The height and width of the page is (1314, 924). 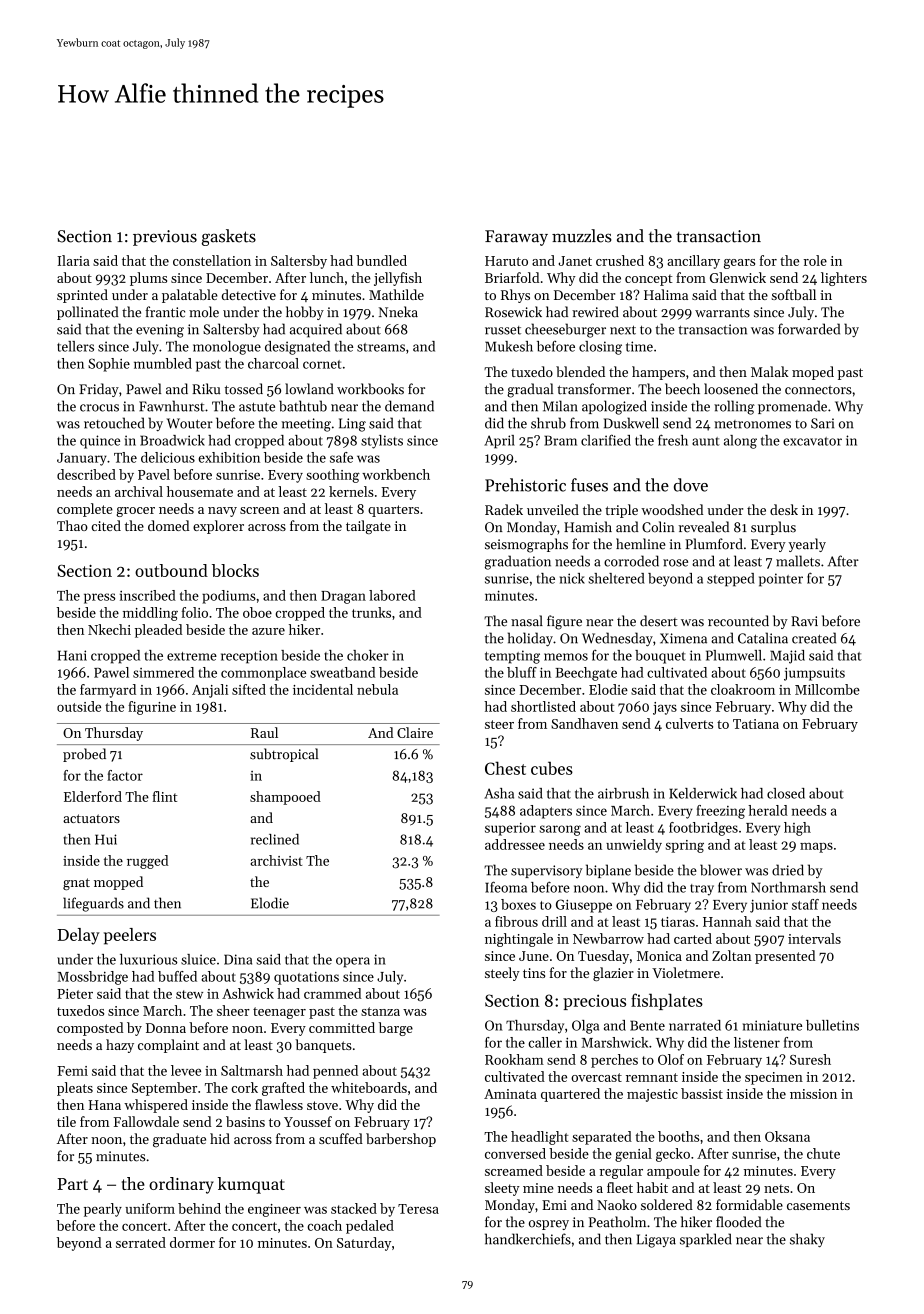 What do you see at coordinates (814, 638) in the page?
I see `created` at bounding box center [814, 638].
